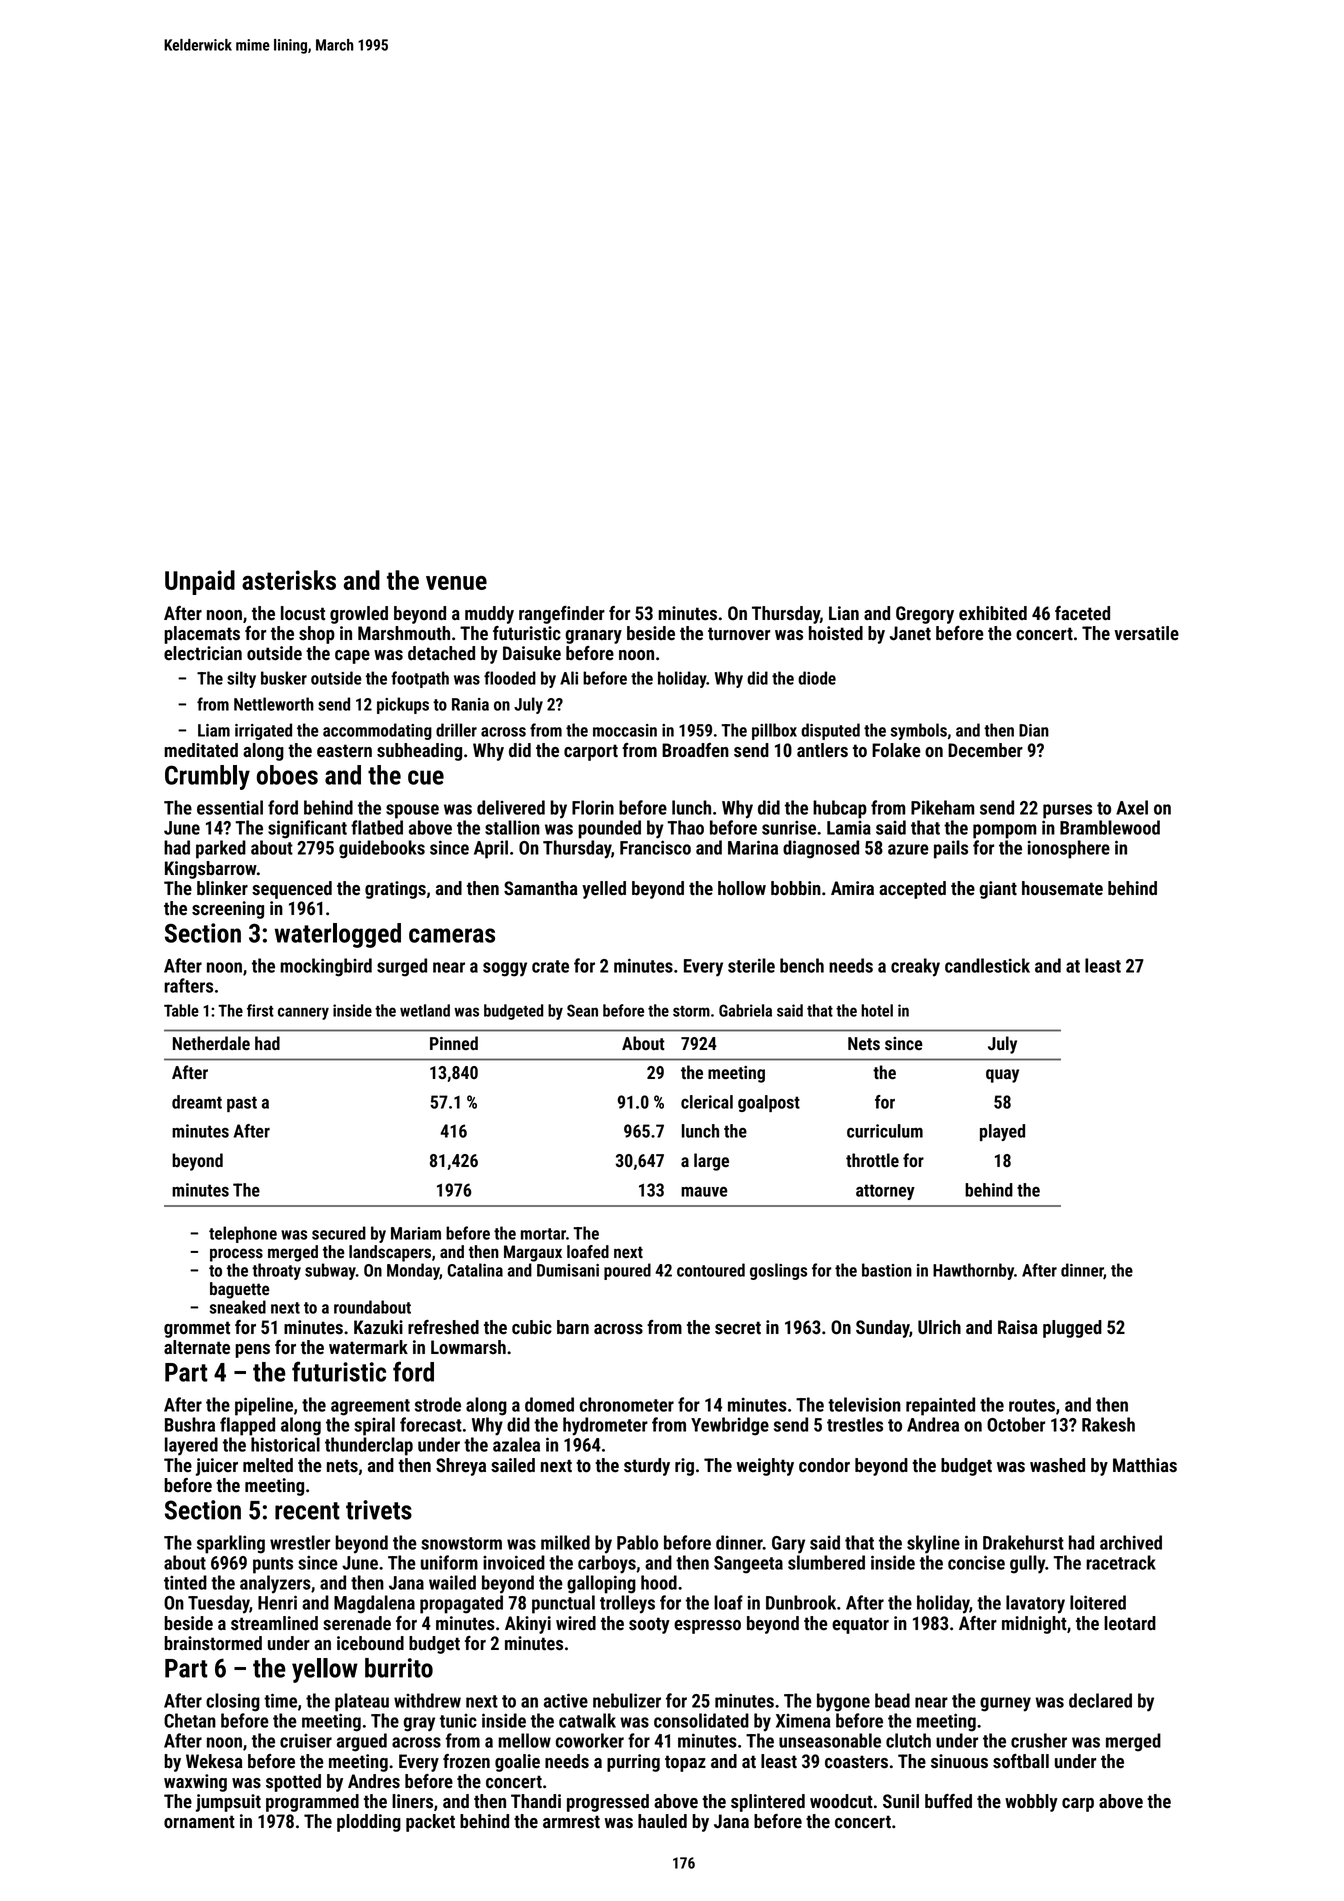 This screenshot has width=1344, height=1901. I want to click on Unpaid, so click(200, 582).
